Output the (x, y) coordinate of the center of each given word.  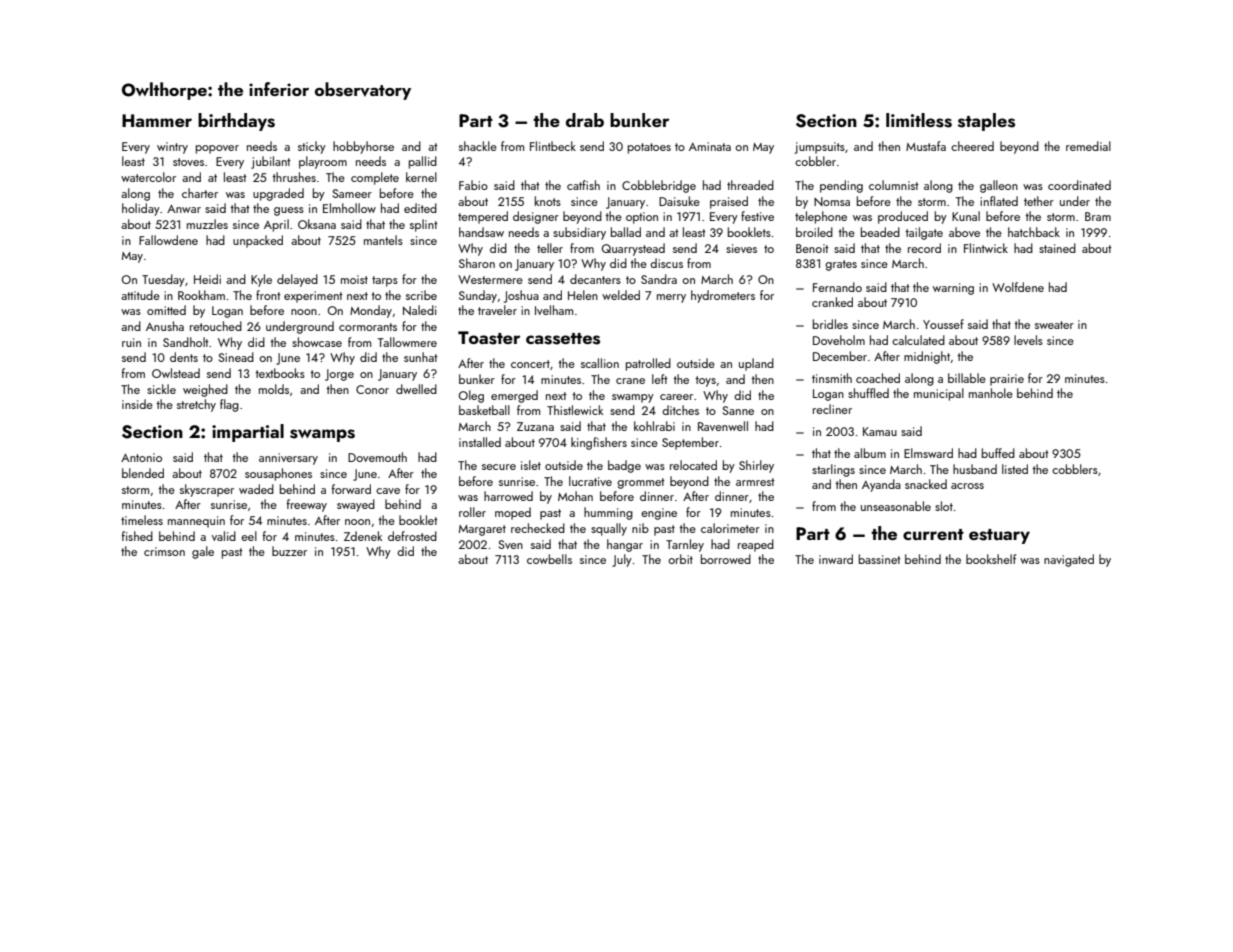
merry (671, 298)
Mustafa (926, 146)
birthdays (236, 122)
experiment (313, 297)
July (622, 560)
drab (585, 120)
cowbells (549, 559)
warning (953, 289)
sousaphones (278, 474)
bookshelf (991, 559)
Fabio (473, 185)
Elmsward (928, 453)
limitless (919, 120)
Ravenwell (723, 426)
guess (289, 211)
